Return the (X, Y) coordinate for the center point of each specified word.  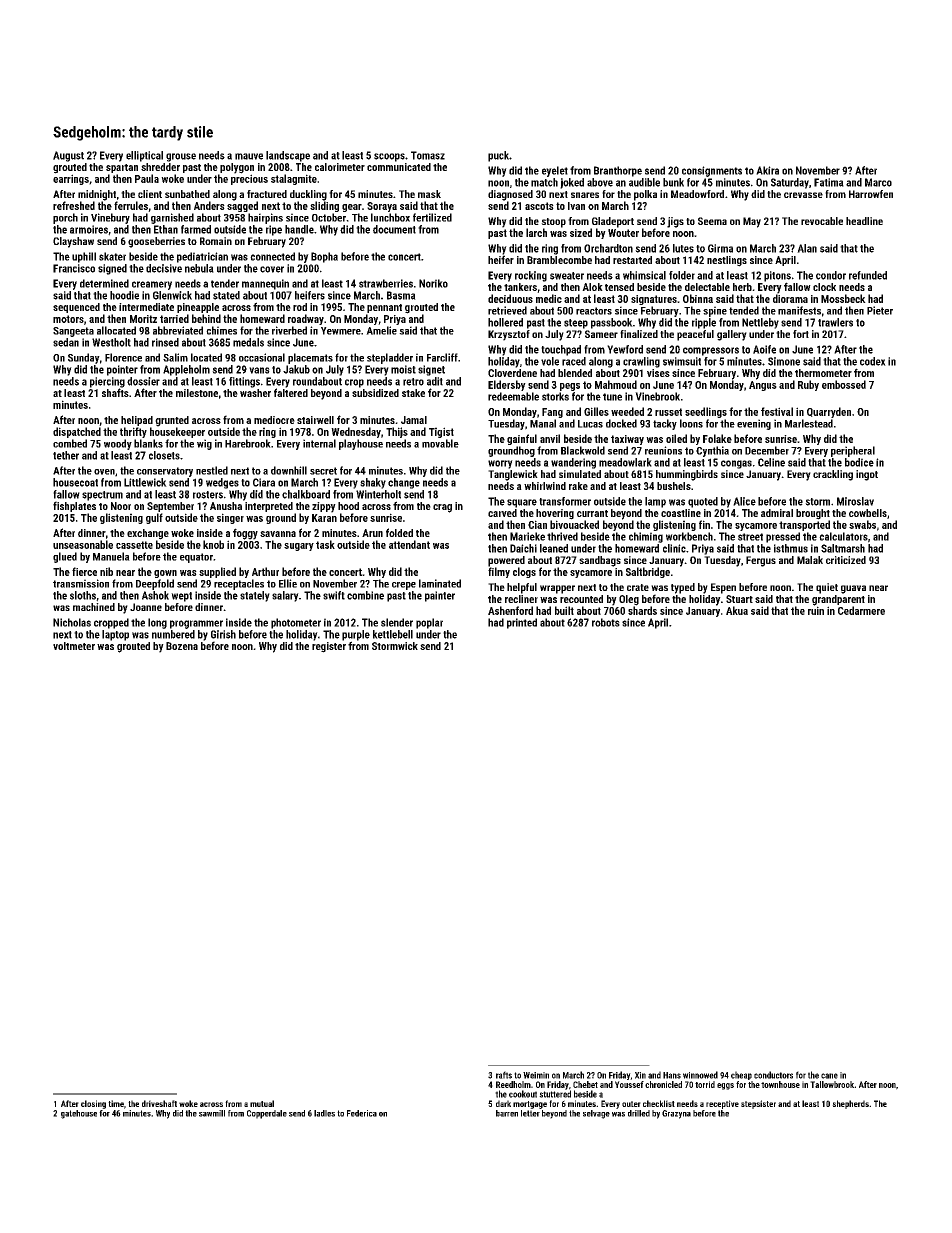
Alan (807, 248)
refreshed (74, 205)
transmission (81, 583)
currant (592, 513)
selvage (596, 1114)
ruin (816, 610)
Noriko (433, 283)
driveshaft (159, 1103)
